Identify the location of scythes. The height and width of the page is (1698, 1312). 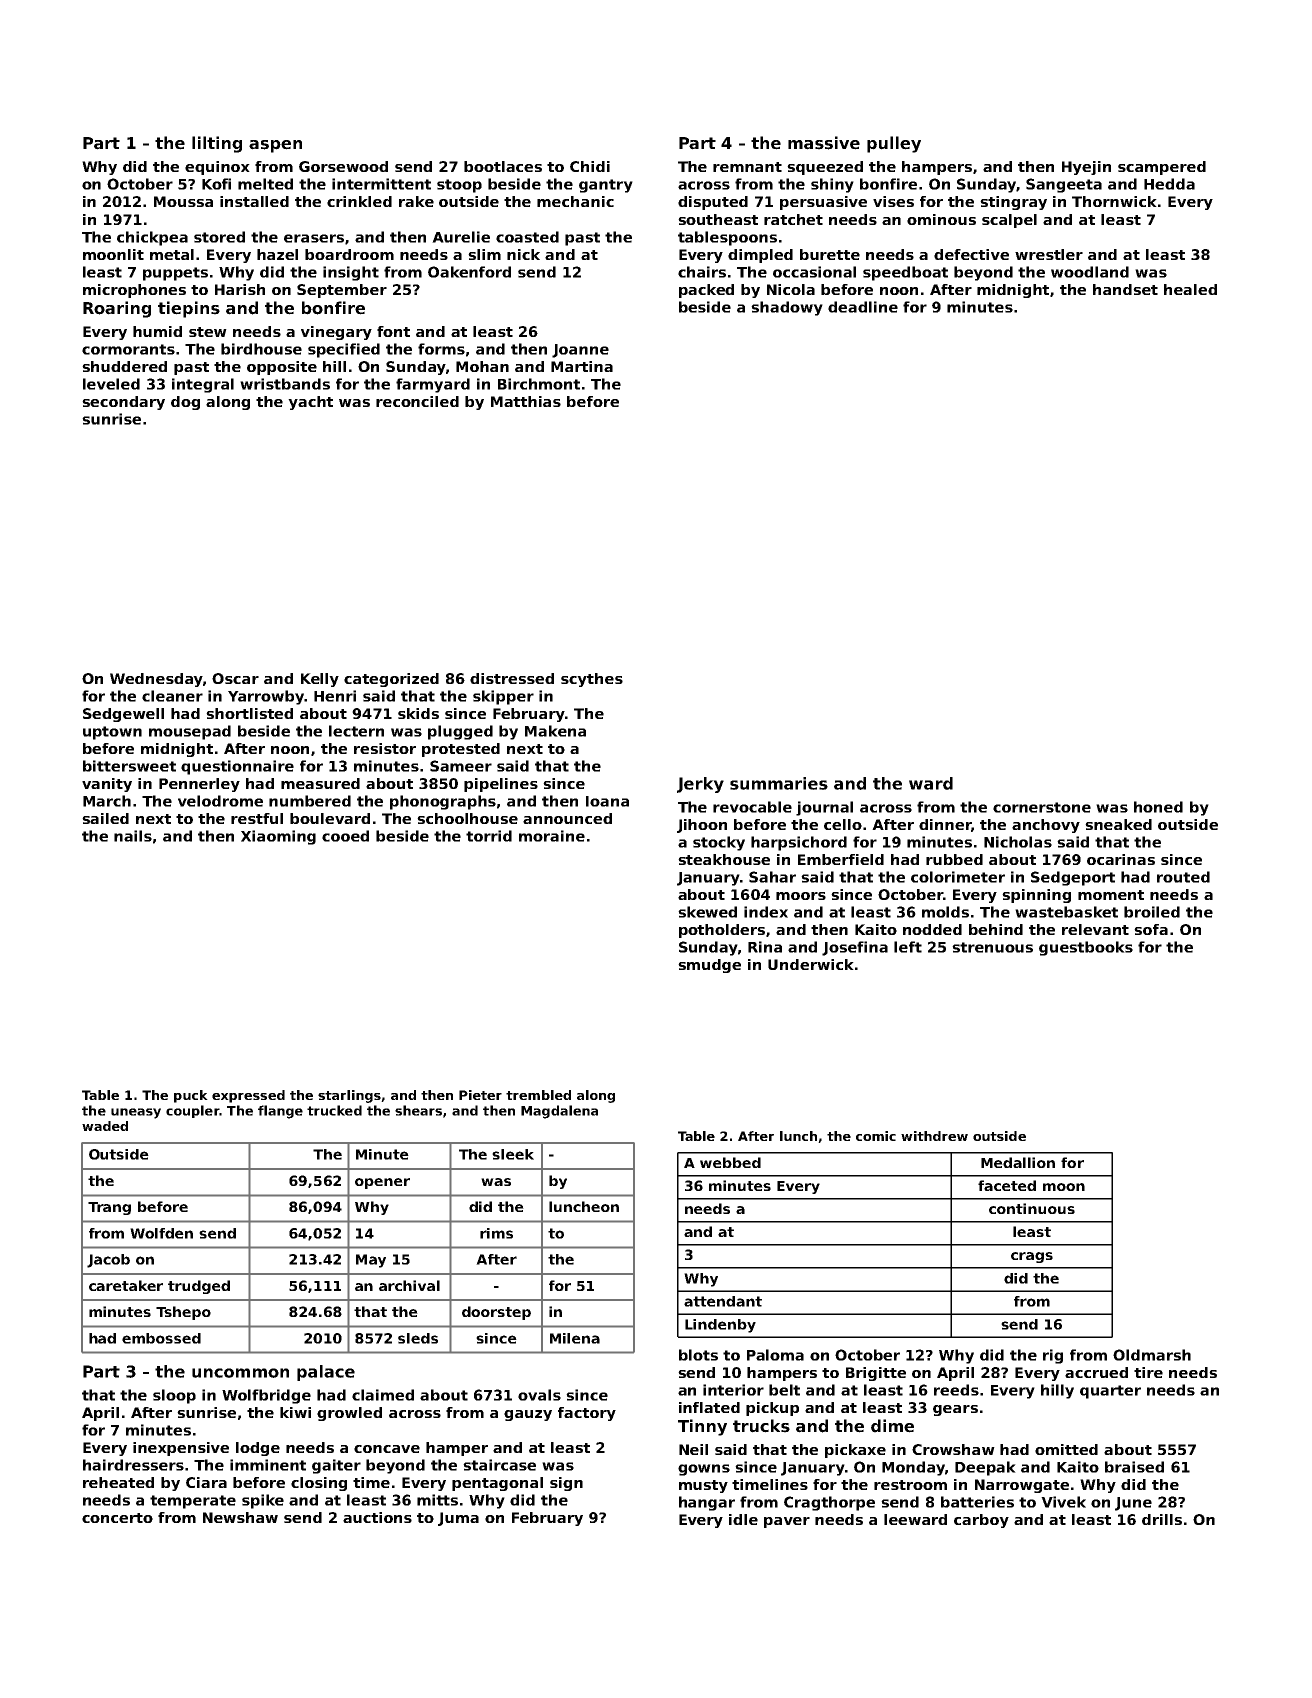
(592, 680).
